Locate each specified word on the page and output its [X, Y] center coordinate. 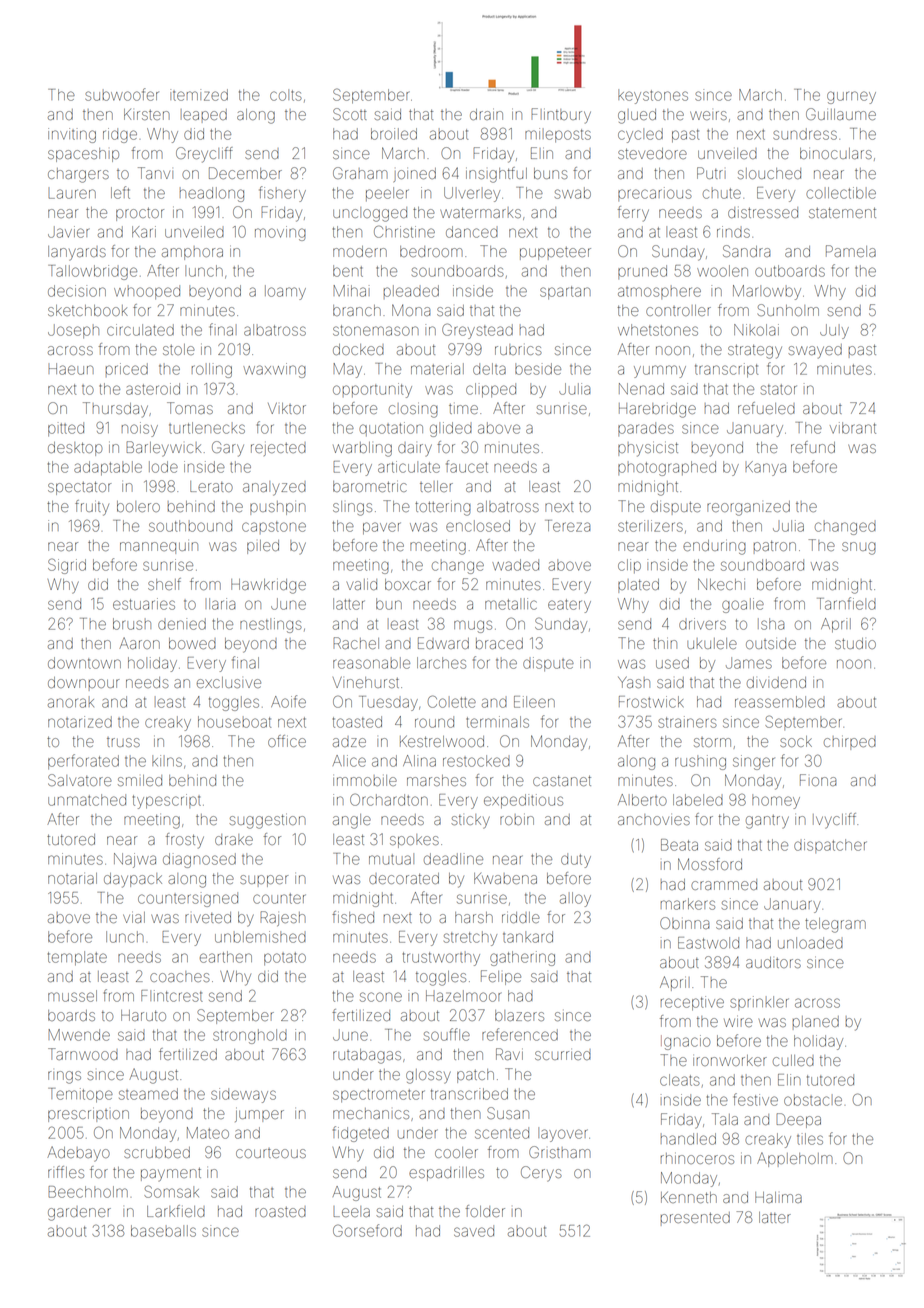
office [287, 741]
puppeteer [555, 253]
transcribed [469, 1094]
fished [353, 917]
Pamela [851, 251]
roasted [280, 1212]
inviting [72, 135]
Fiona [818, 780]
